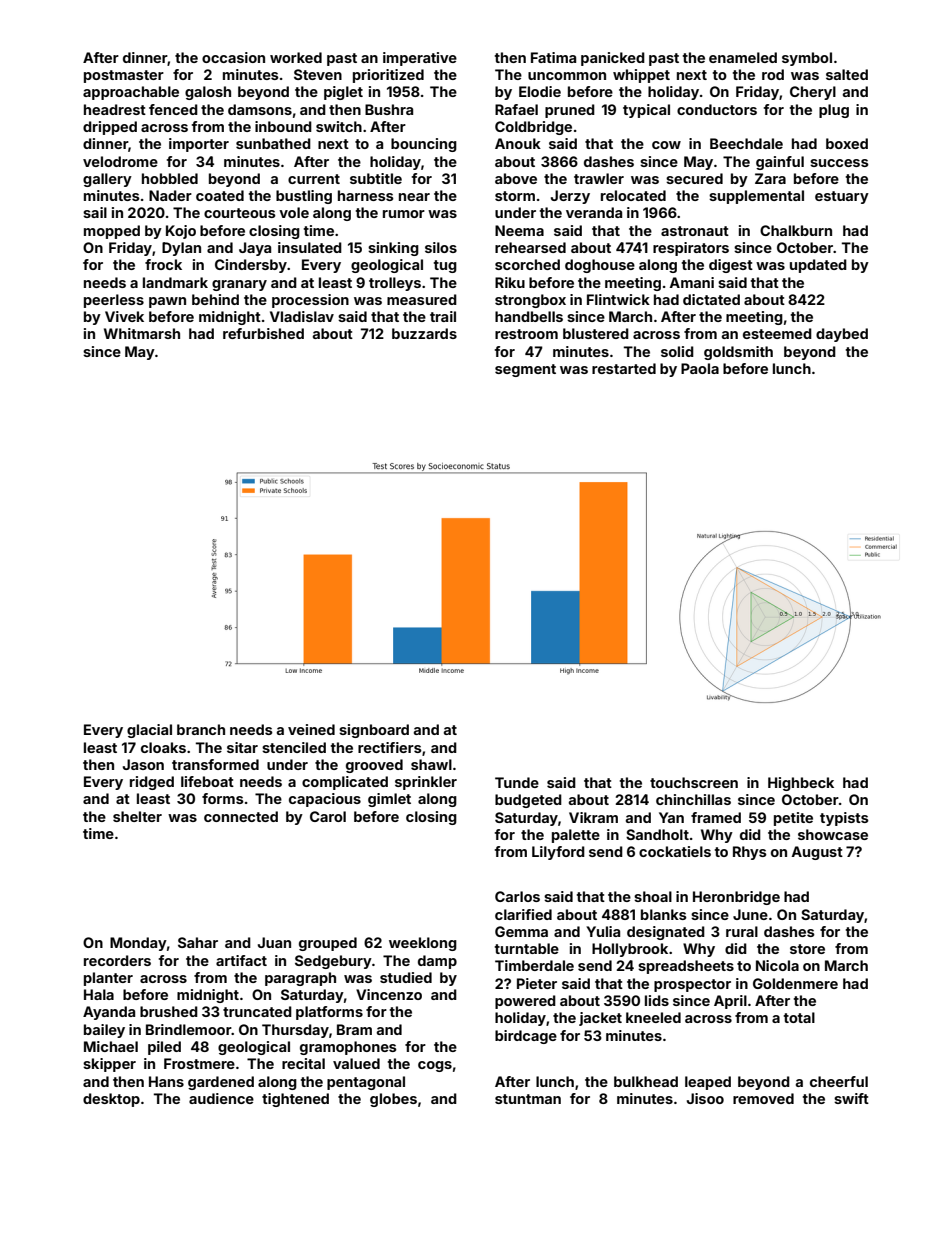 This screenshot has height=1233, width=952. Describe the element at coordinates (104, 1031) in the screenshot. I see `bailey` at that location.
